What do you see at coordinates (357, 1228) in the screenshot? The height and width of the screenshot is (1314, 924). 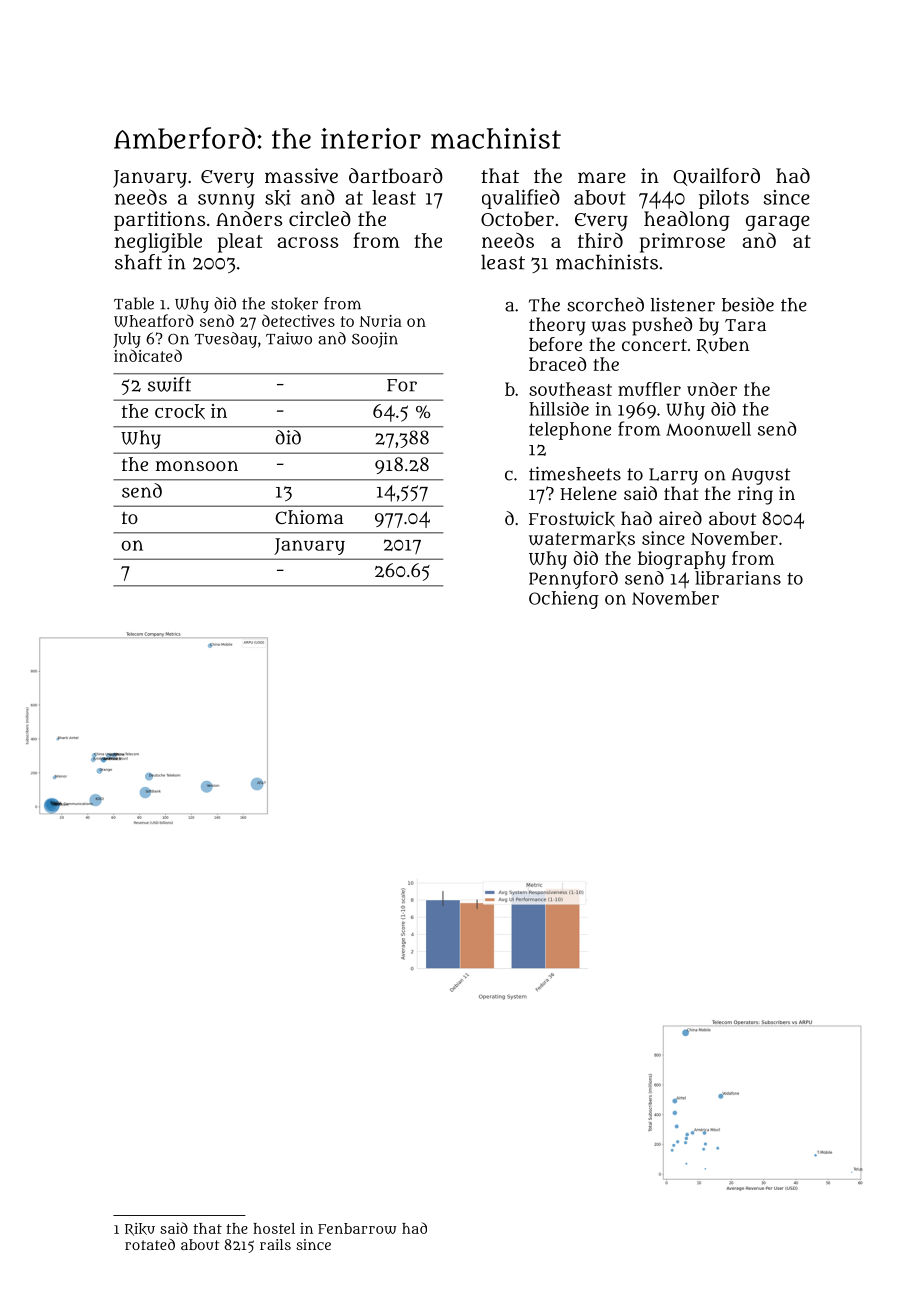 I see `Fenbarrow` at bounding box center [357, 1228].
